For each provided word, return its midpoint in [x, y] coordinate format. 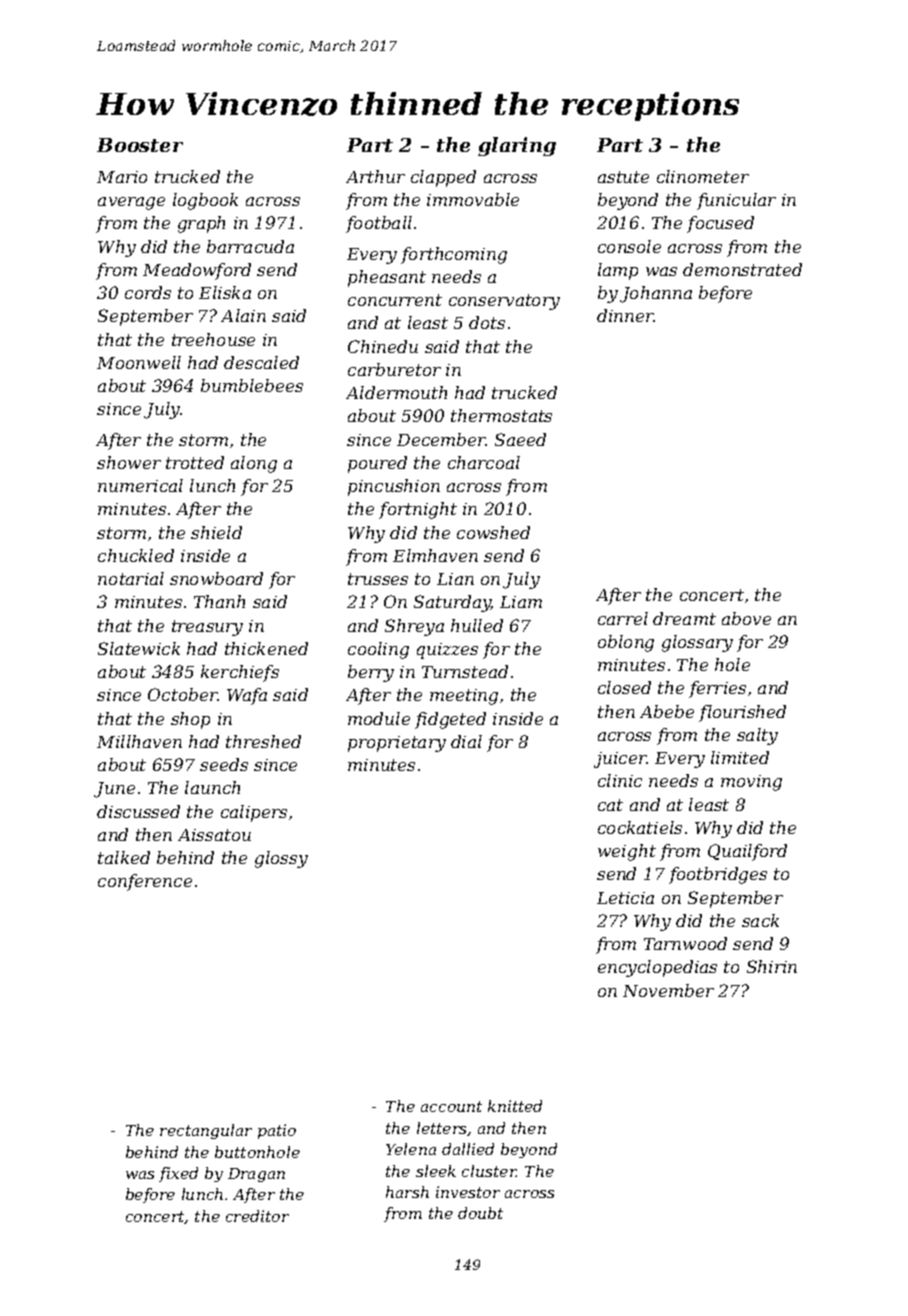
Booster [140, 145]
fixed [178, 1174]
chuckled [136, 555]
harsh [407, 1192]
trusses [378, 579]
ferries [717, 689]
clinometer [703, 176]
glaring [517, 146]
